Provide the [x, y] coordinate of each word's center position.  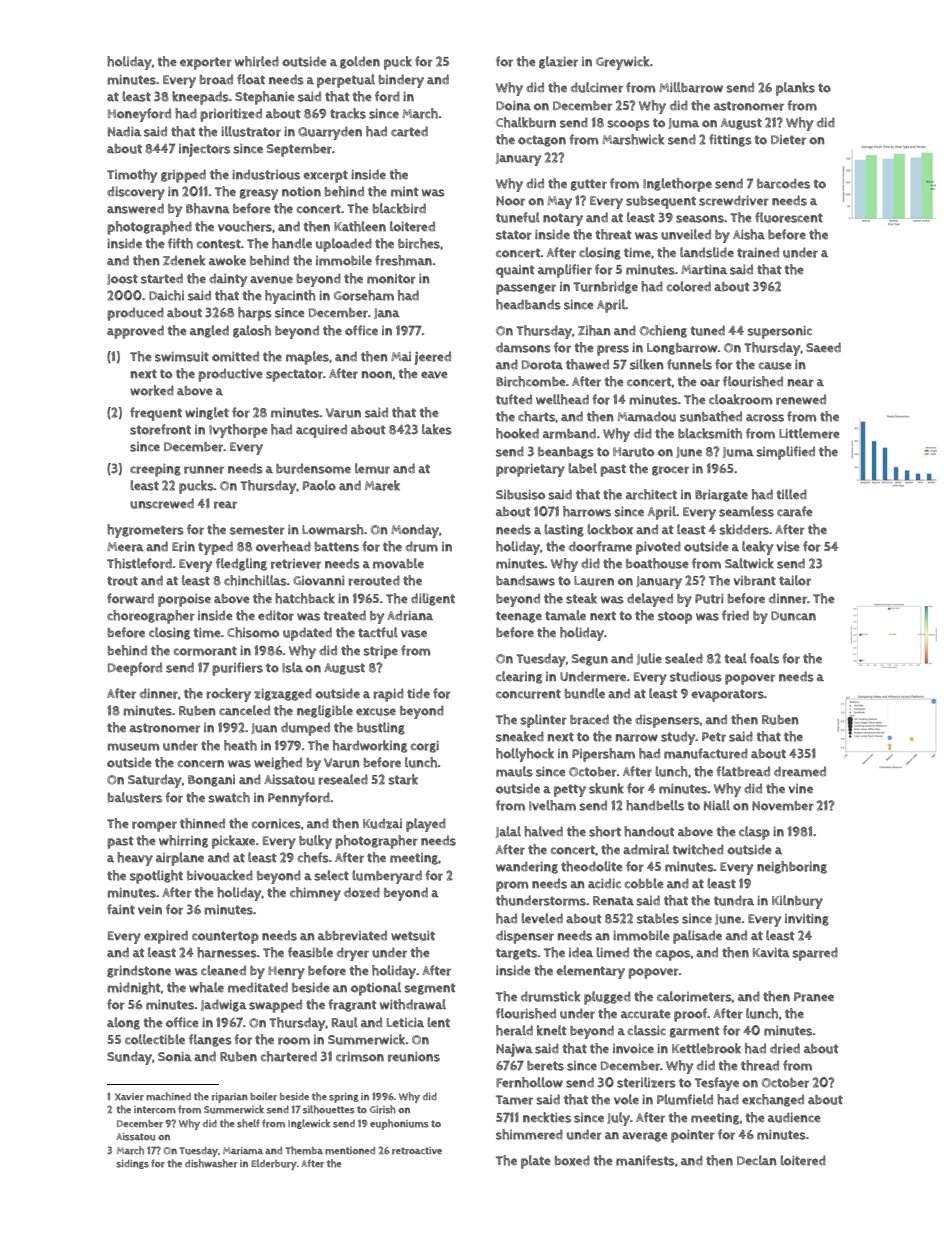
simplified [785, 453]
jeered [432, 358]
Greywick [622, 63]
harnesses [227, 952]
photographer [376, 842]
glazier [558, 62]
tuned [708, 330]
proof [690, 1015]
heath [240, 745]
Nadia [124, 131]
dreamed [800, 771]
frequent [156, 414]
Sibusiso [520, 494]
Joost [122, 279]
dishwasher [211, 1163]
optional [376, 989]
